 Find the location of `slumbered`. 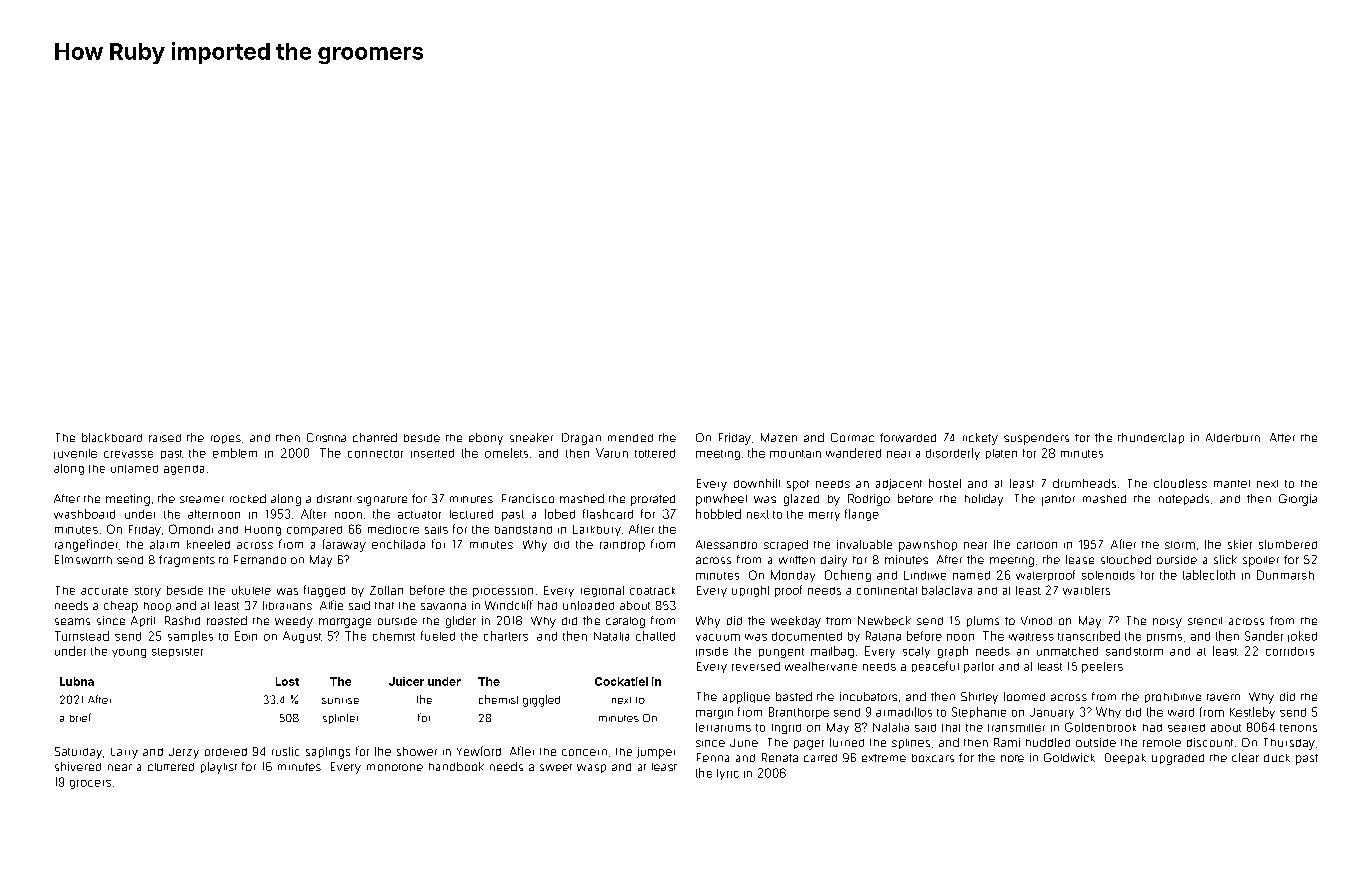

slumbered is located at coordinates (1288, 544).
